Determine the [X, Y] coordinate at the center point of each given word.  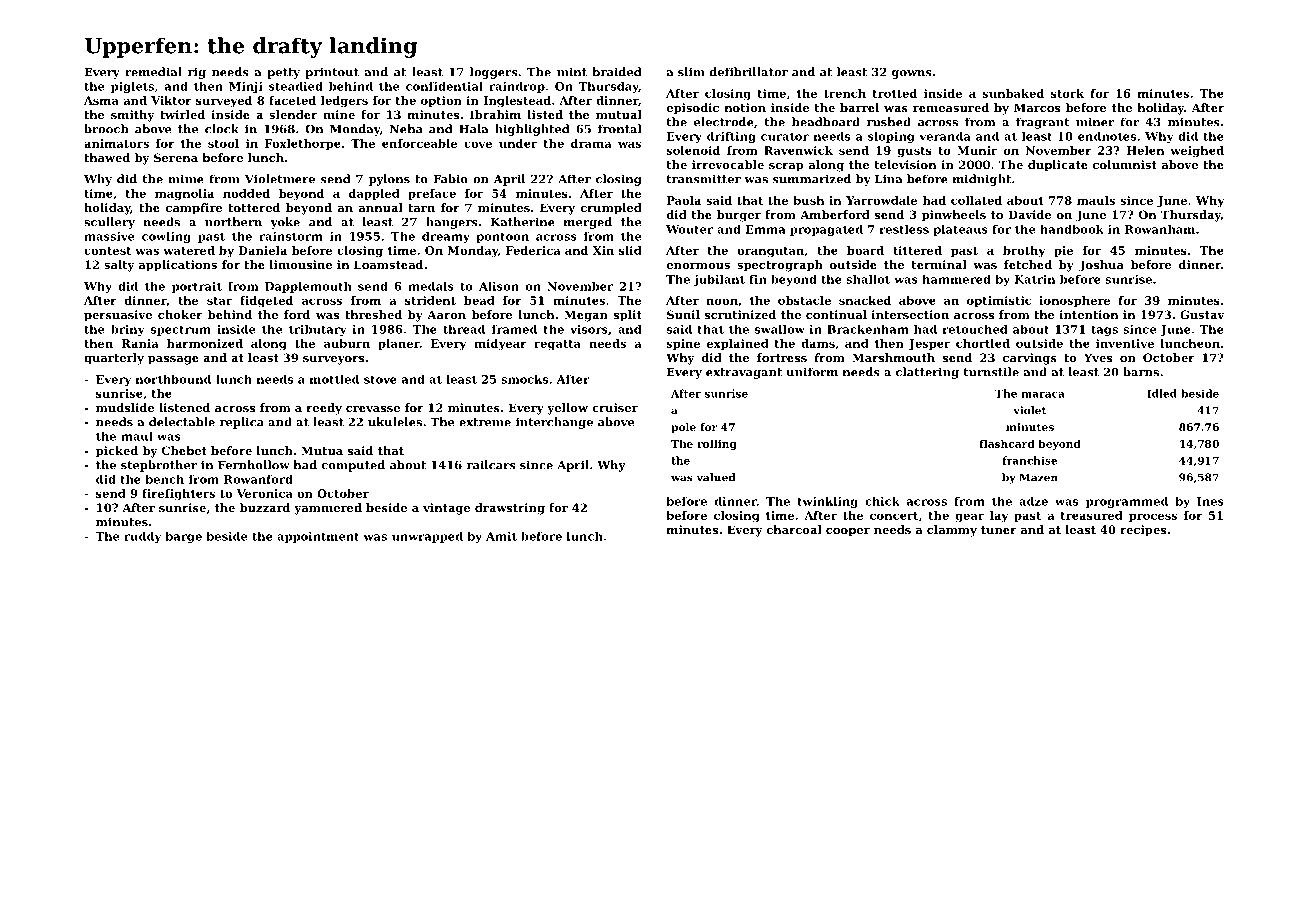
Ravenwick [798, 150]
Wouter [689, 229]
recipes [1143, 531]
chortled [983, 343]
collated [976, 200]
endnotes [1107, 136]
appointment [318, 537]
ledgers [344, 102]
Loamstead [388, 264]
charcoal [794, 529]
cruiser [615, 407]
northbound [173, 379]
